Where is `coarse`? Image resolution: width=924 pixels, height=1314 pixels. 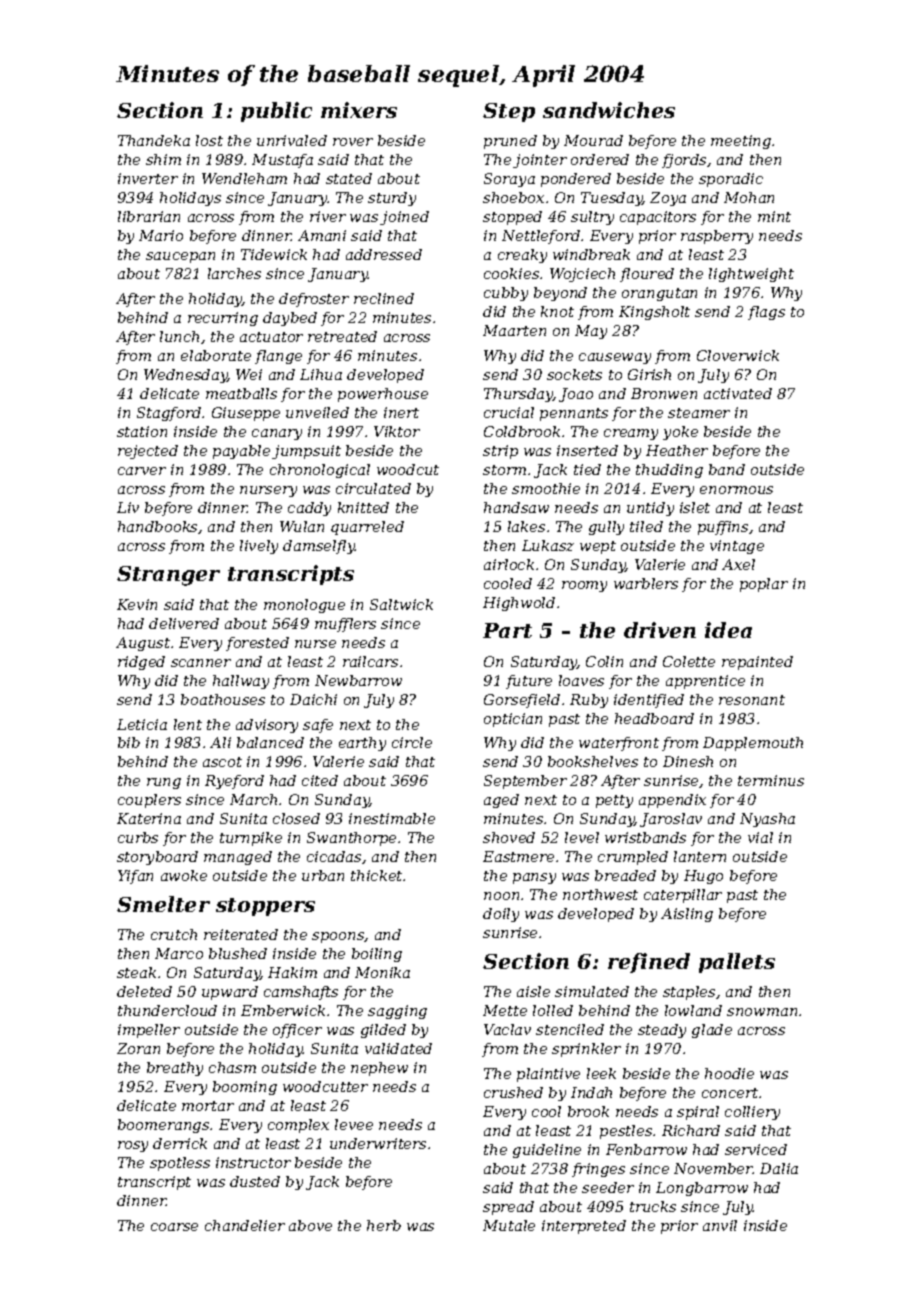 coarse is located at coordinates (174, 1227).
